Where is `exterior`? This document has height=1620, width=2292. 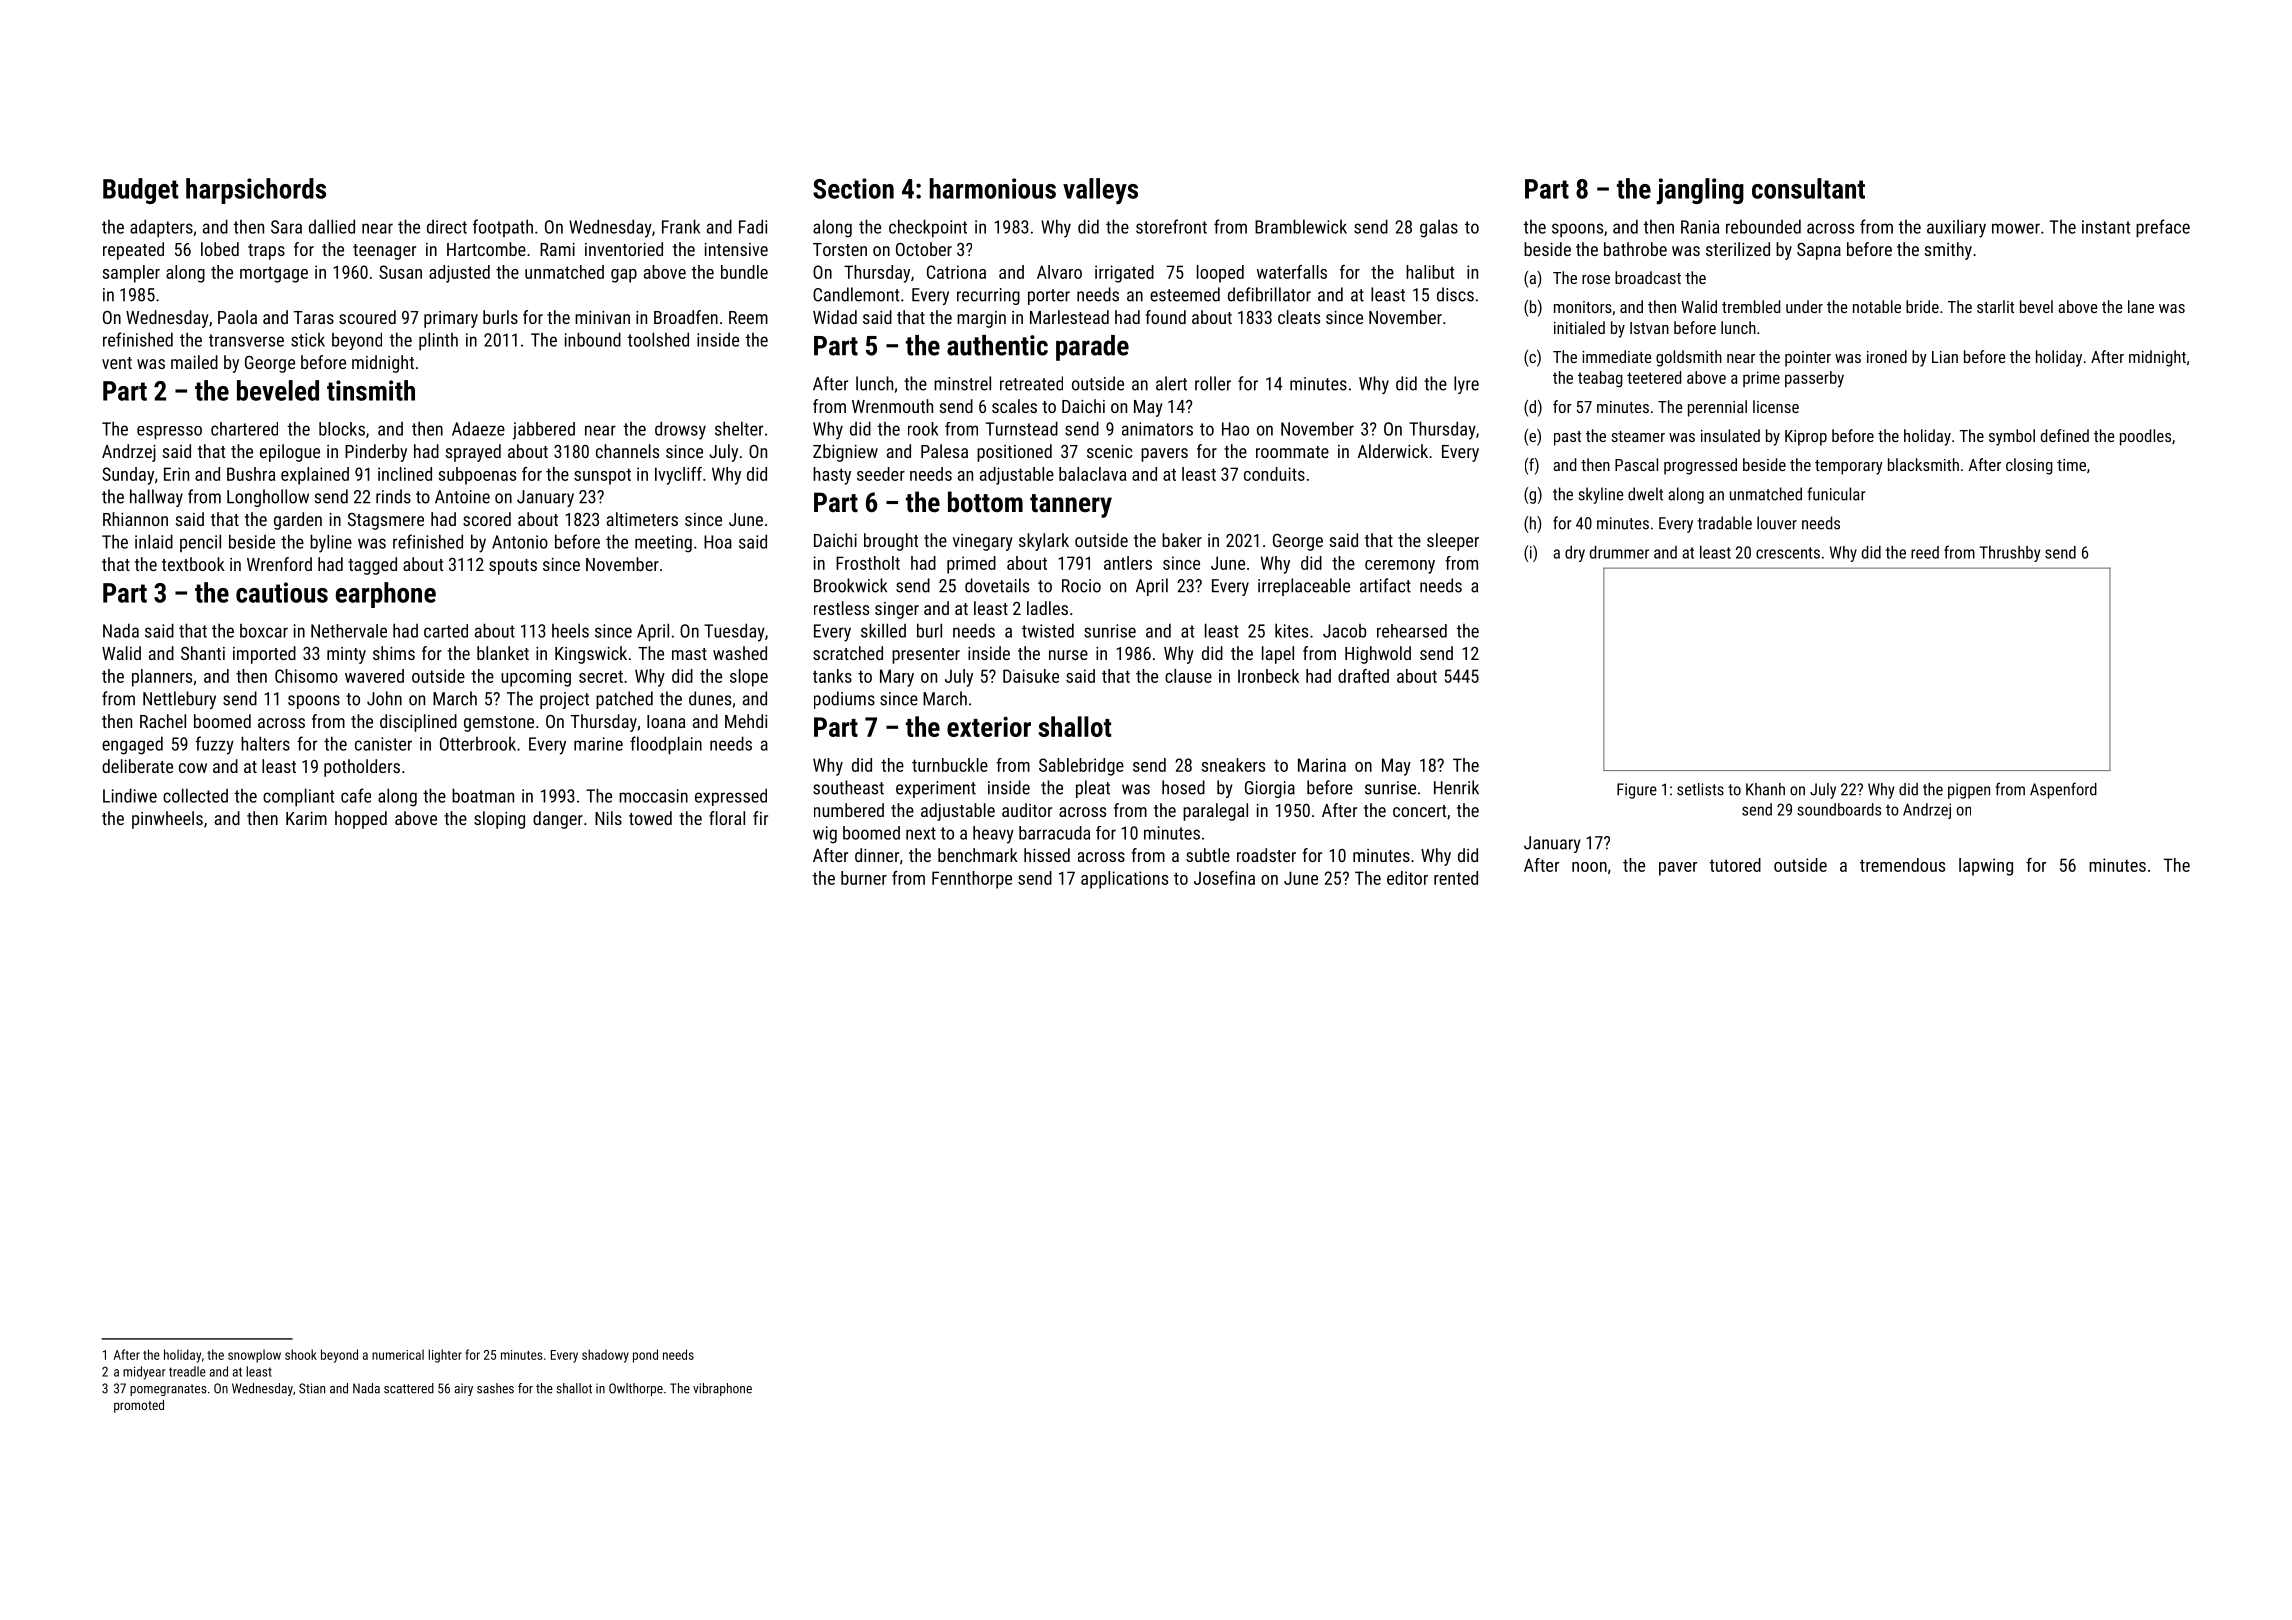
exterior is located at coordinates (989, 726).
